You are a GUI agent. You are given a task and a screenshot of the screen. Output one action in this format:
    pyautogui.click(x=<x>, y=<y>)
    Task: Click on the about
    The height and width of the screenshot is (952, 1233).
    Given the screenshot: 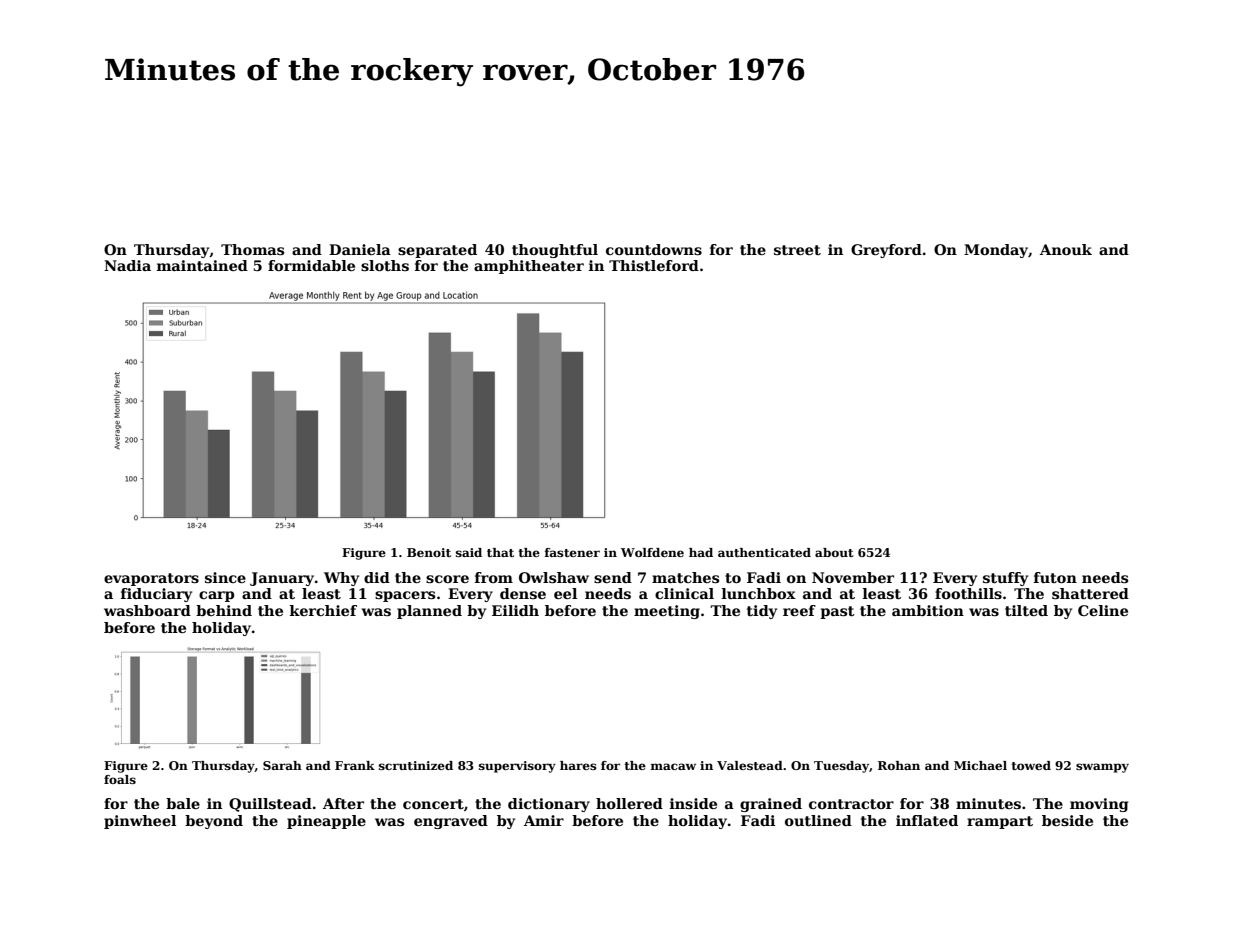 What is the action you would take?
    pyautogui.click(x=834, y=552)
